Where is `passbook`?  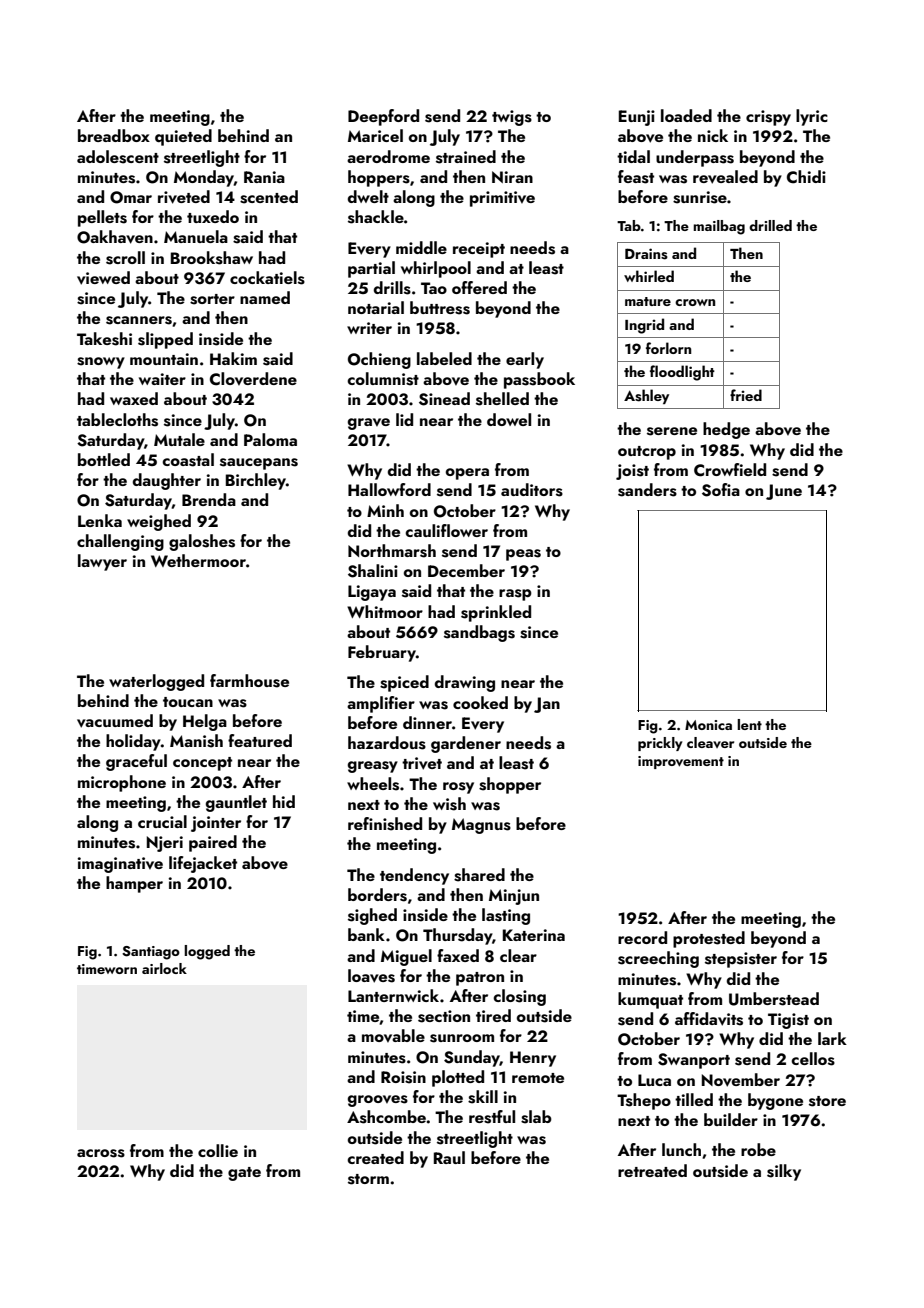 passbook is located at coordinates (539, 380).
